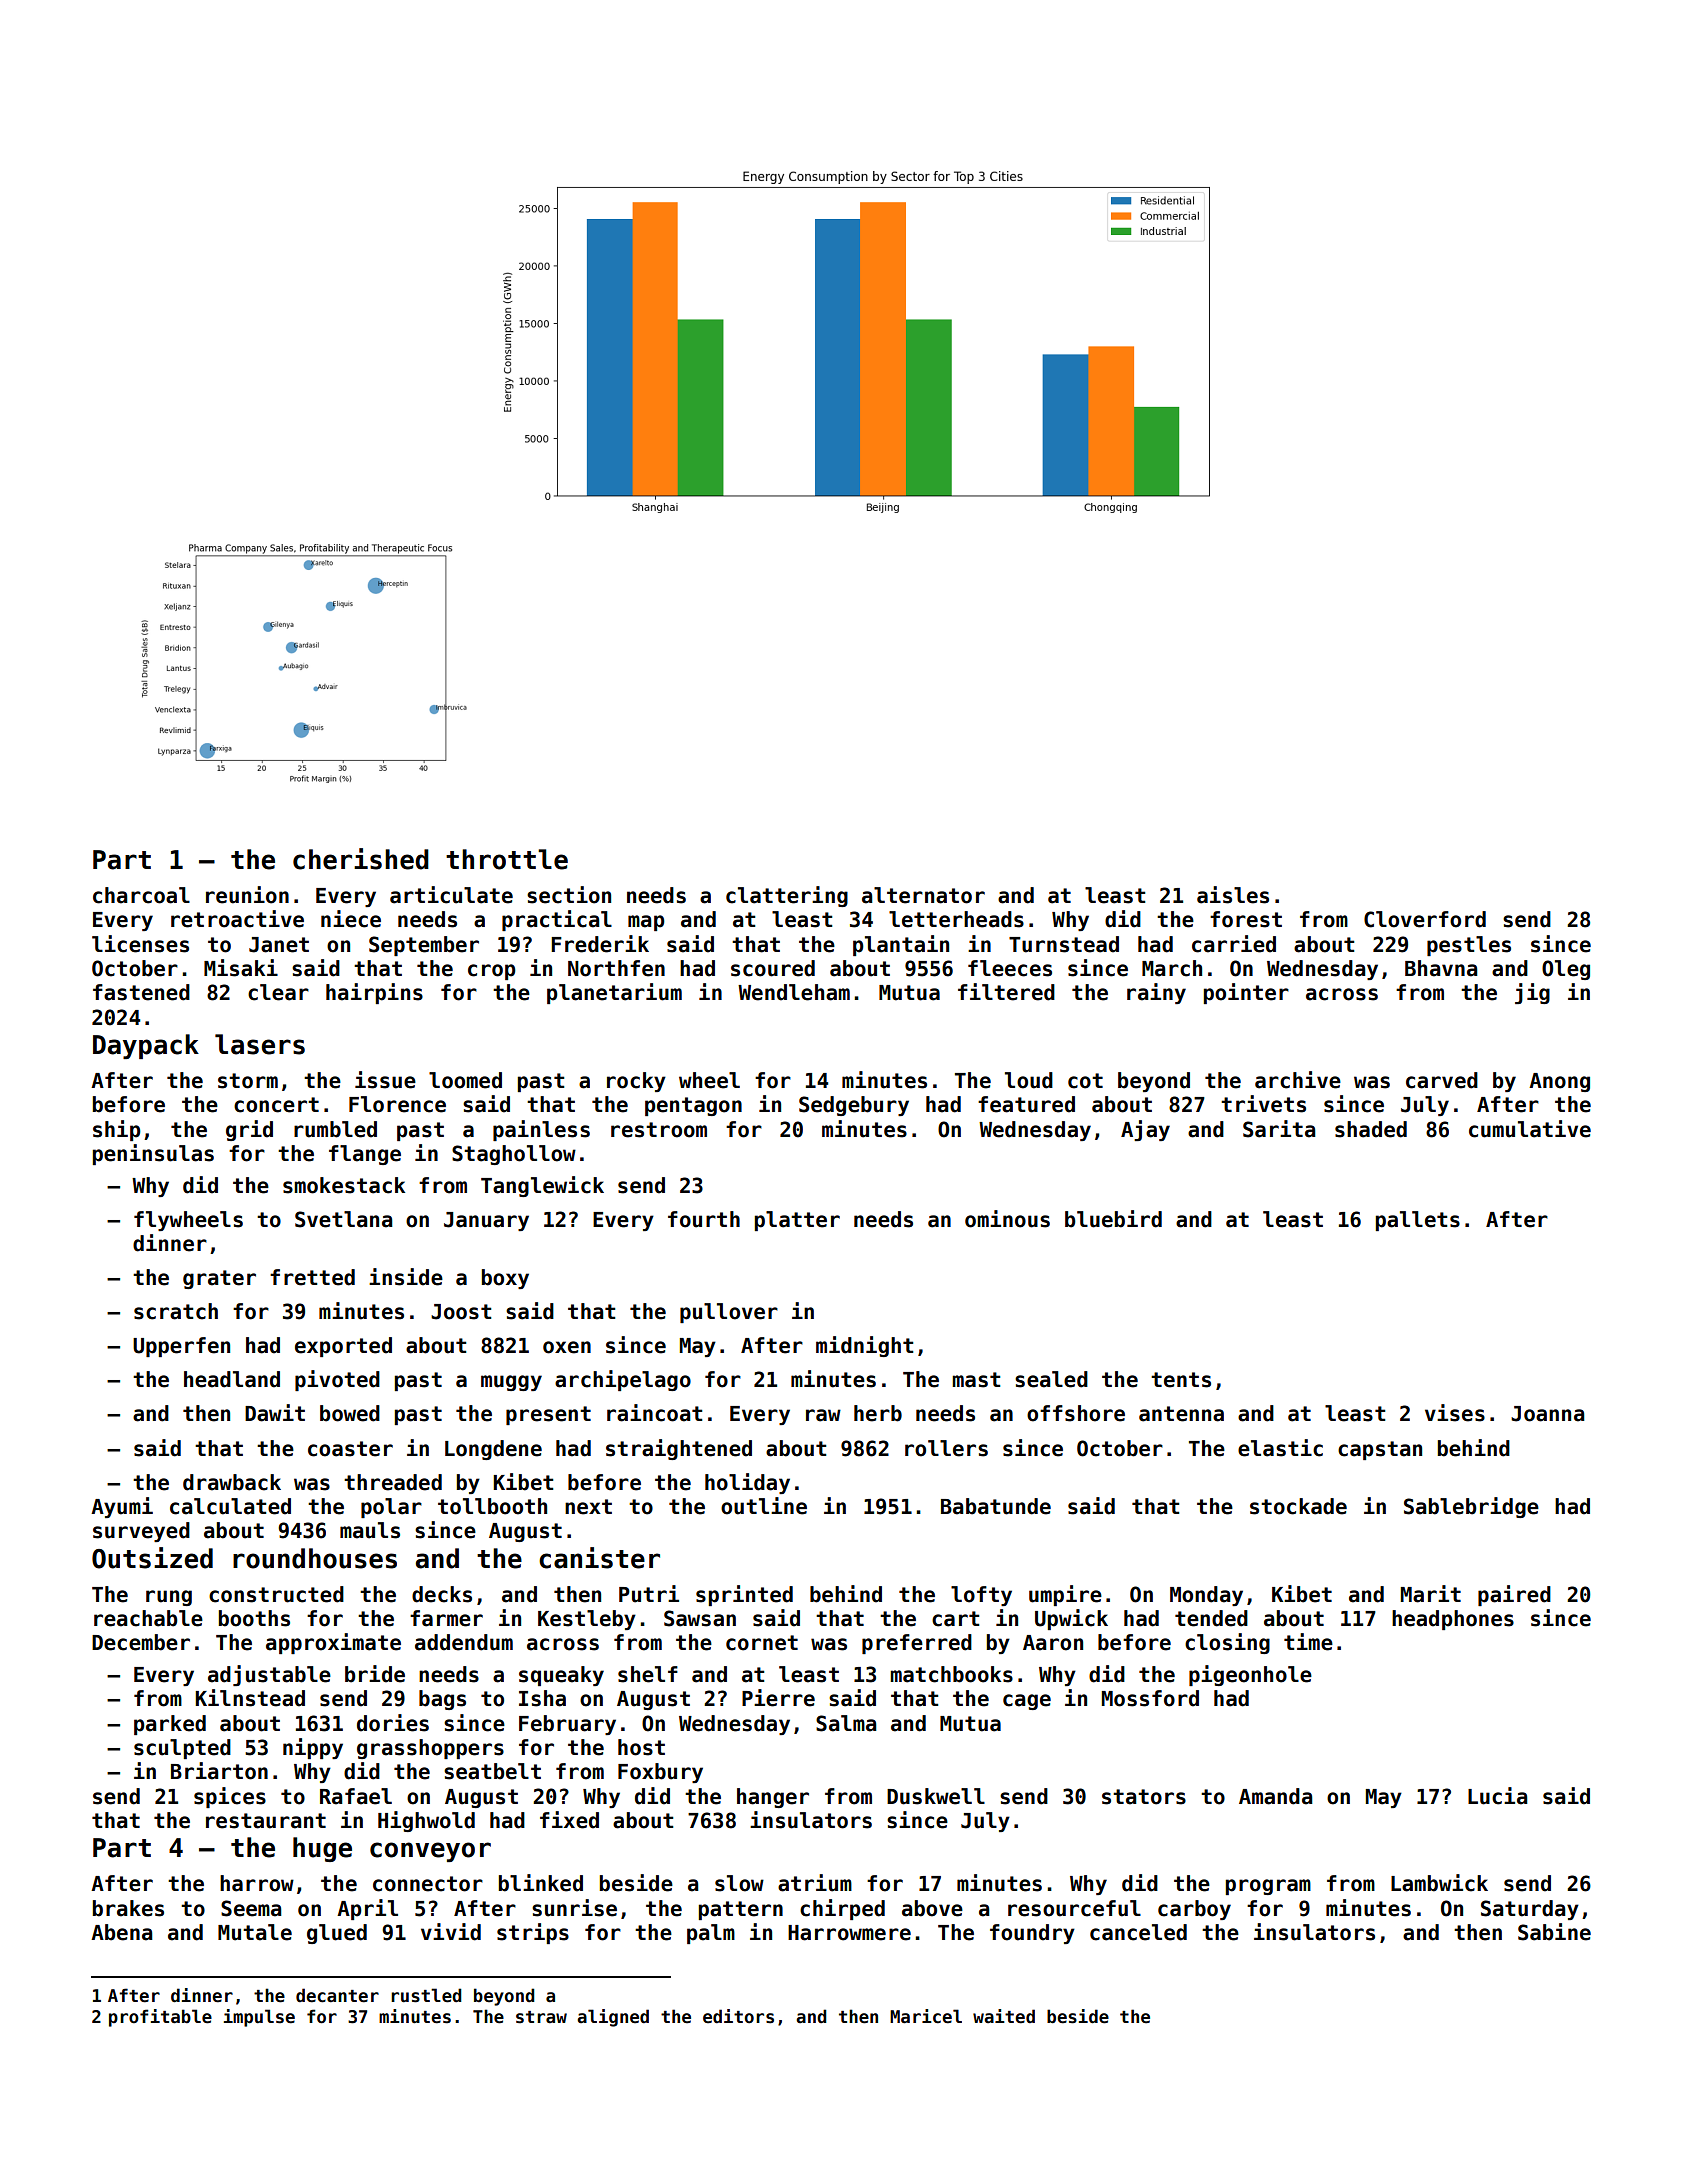  I want to click on throttle, so click(507, 859).
